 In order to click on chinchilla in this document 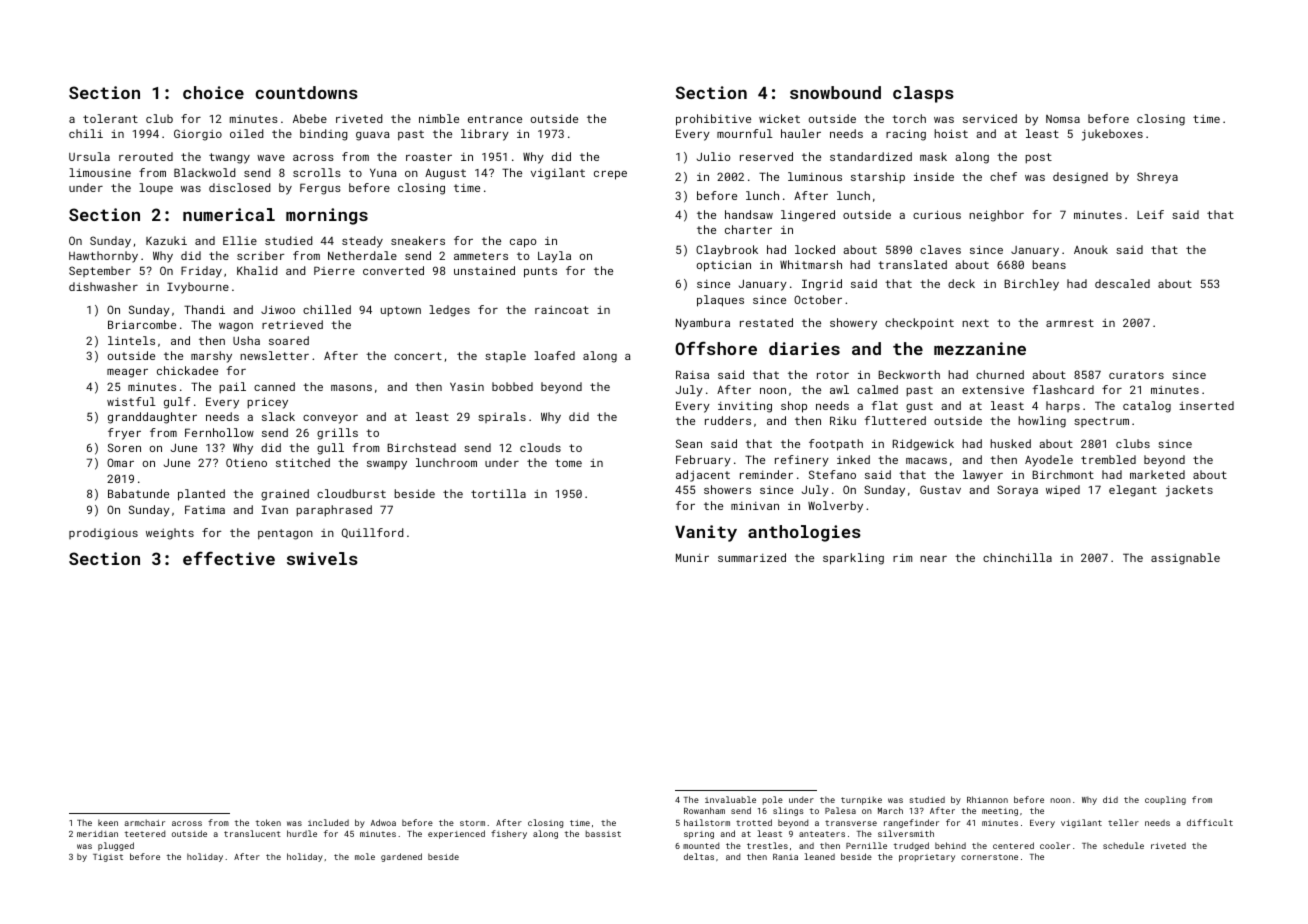, I will do `click(1017, 557)`.
